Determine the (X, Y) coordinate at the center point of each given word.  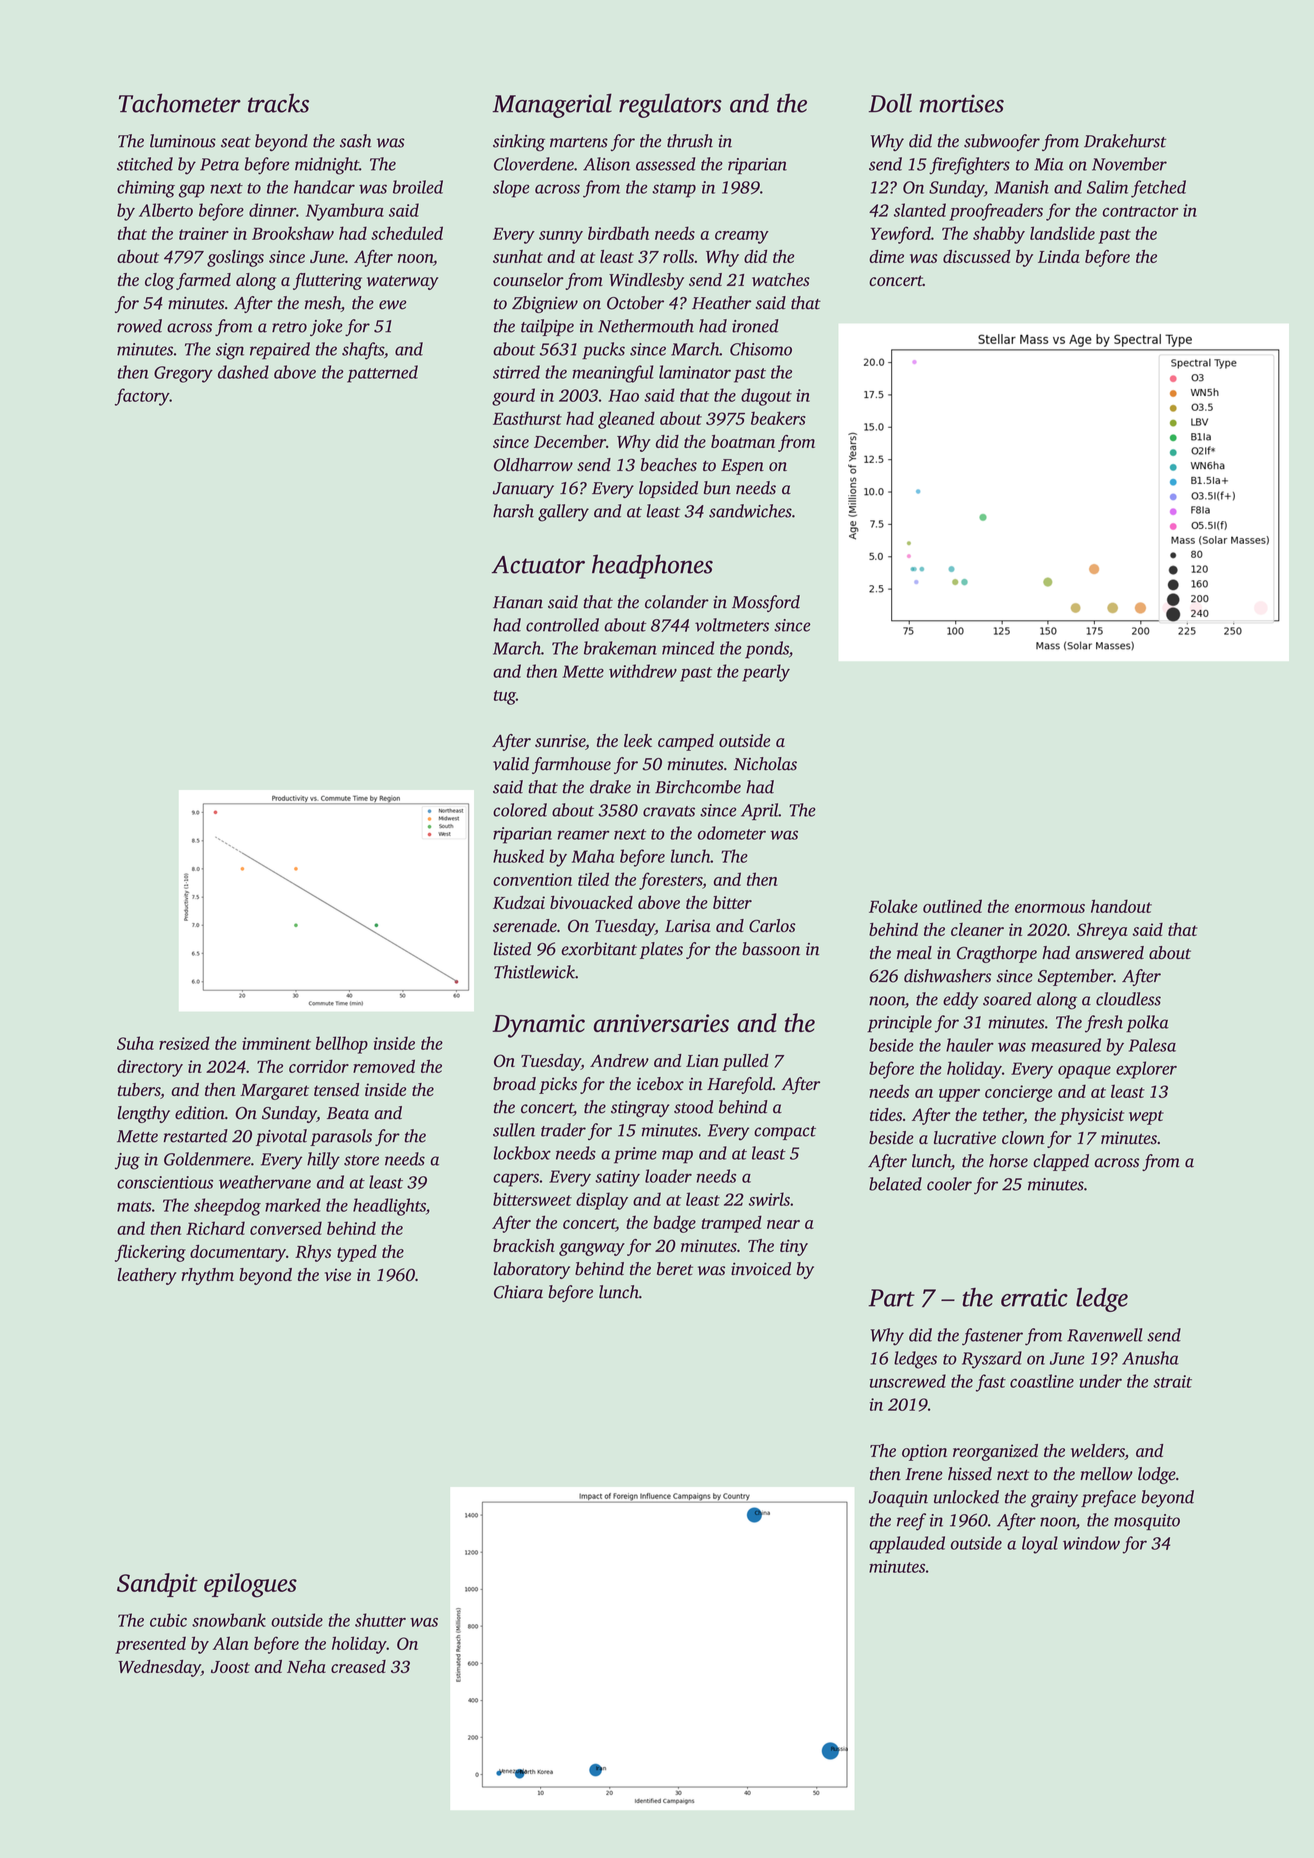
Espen (742, 467)
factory (142, 397)
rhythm (207, 1276)
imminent (276, 1043)
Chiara (518, 1292)
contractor (1140, 211)
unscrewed (908, 1381)
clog (159, 281)
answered (1109, 952)
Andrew (619, 1060)
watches (781, 279)
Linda (1059, 256)
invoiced (761, 1269)
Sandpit (157, 1585)
